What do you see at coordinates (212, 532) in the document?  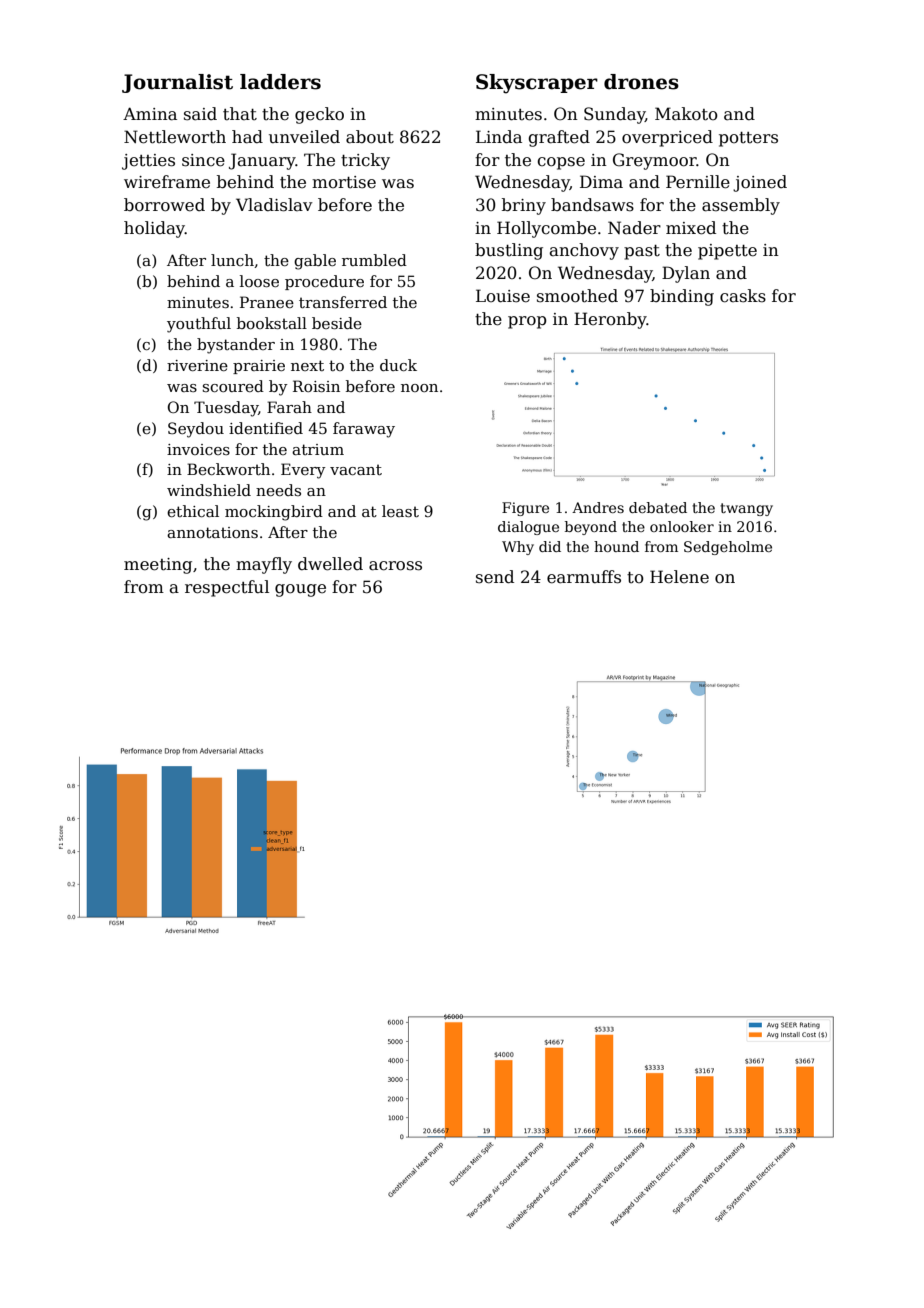 I see `annotations` at bounding box center [212, 532].
